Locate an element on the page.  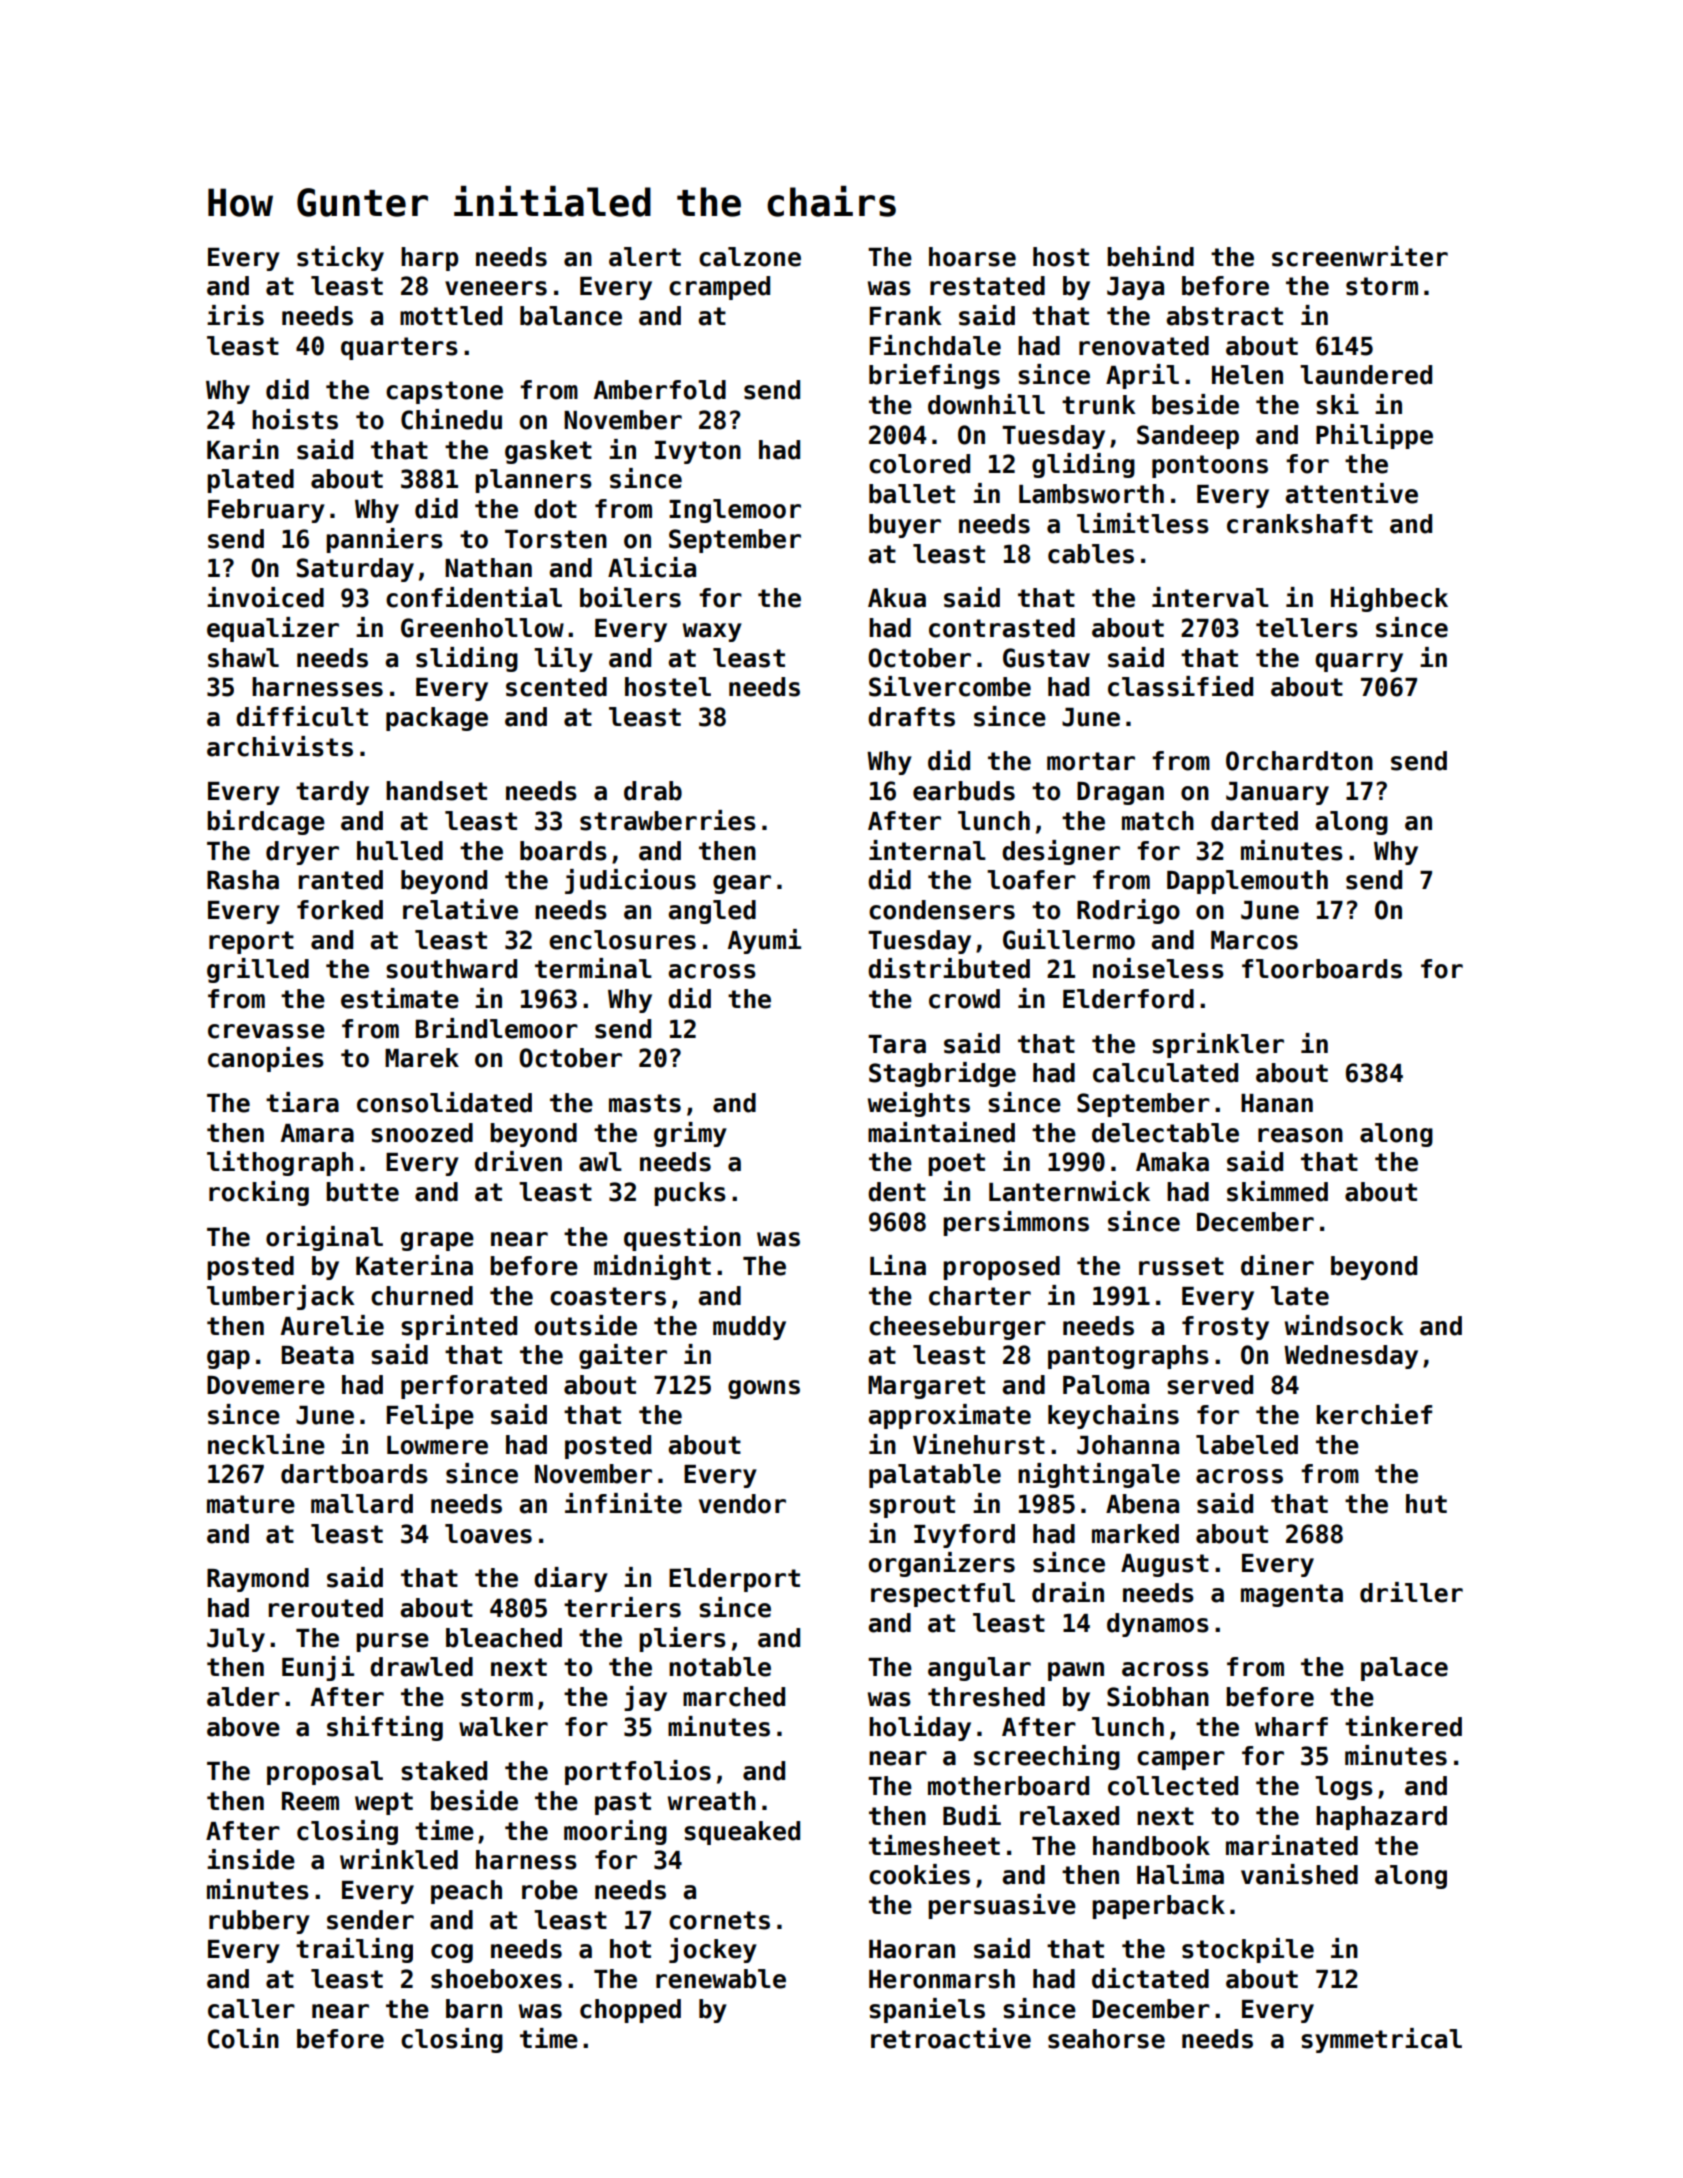
staked is located at coordinates (444, 1771).
